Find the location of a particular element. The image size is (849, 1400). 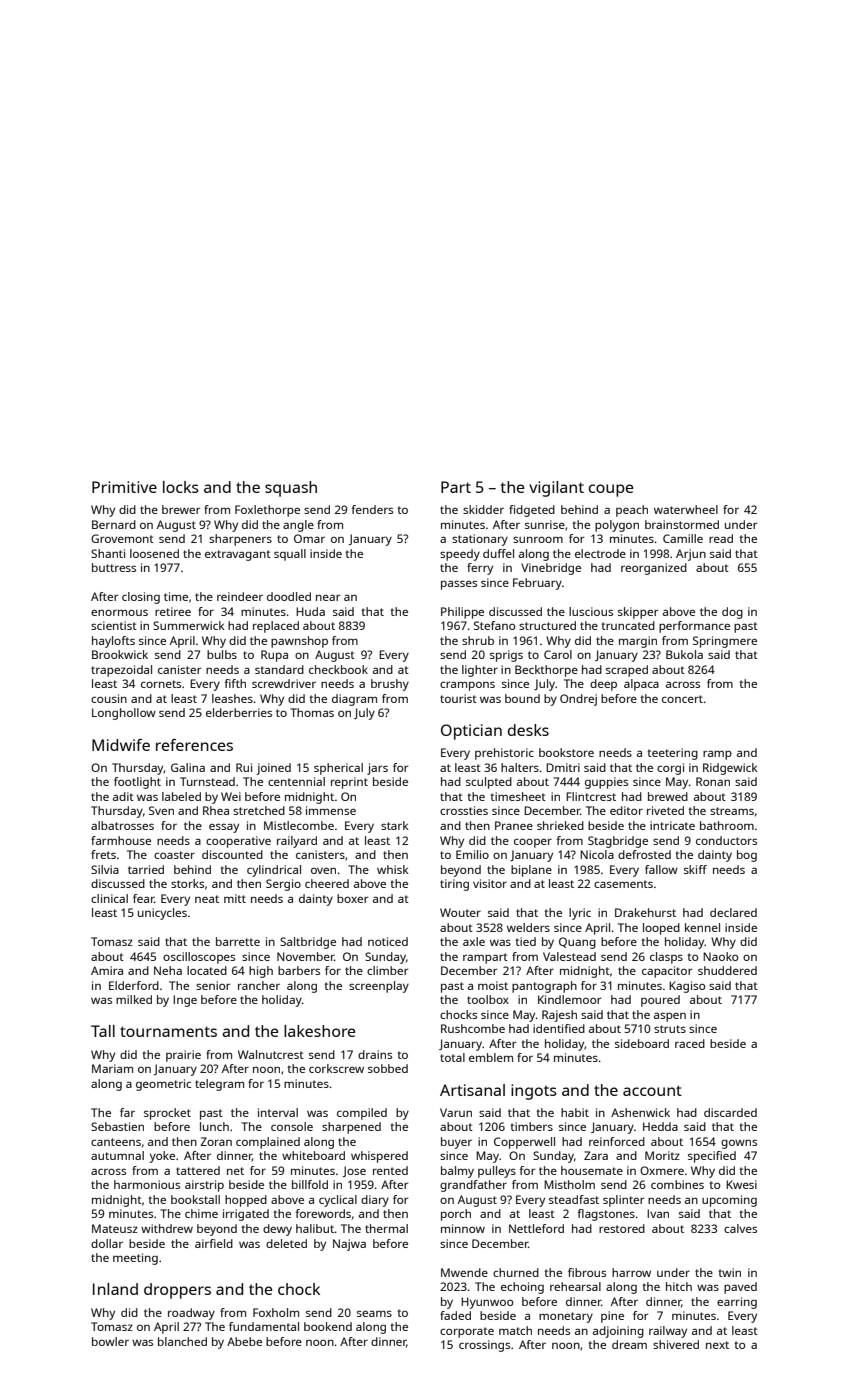

bookend is located at coordinates (328, 1326).
